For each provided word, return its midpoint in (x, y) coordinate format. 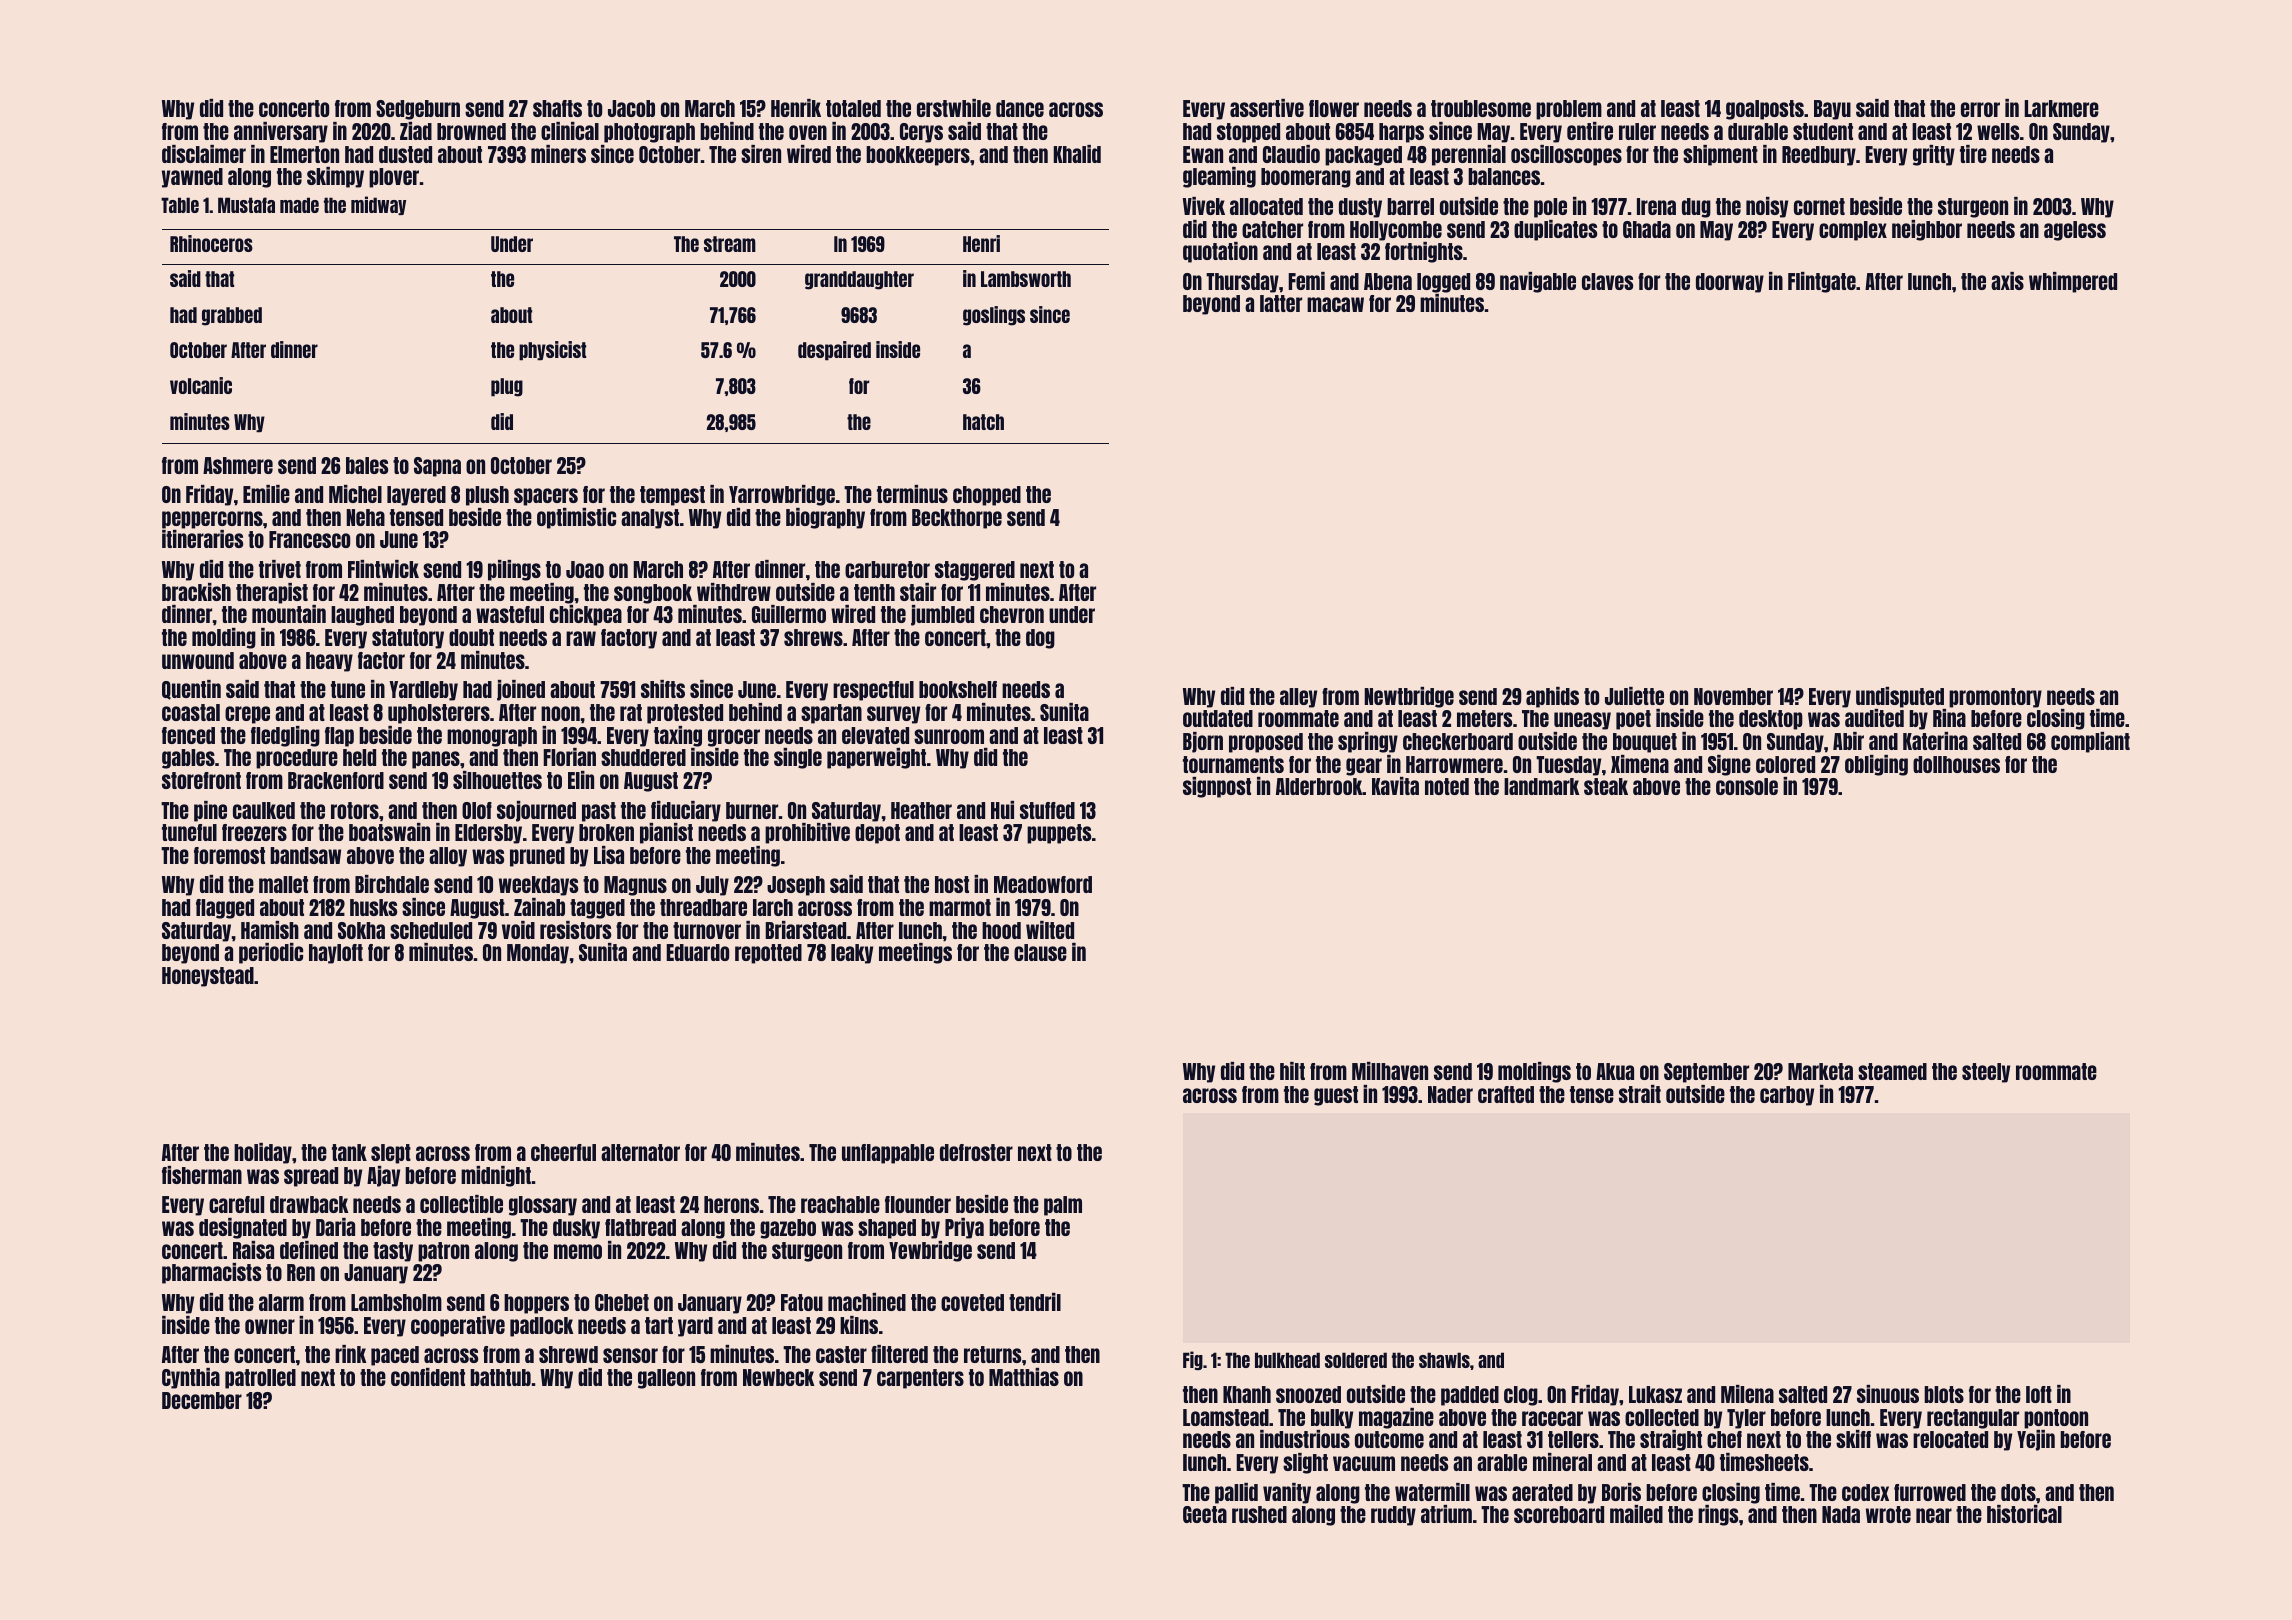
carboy (1787, 1096)
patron (443, 1252)
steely (1986, 1073)
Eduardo (697, 952)
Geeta (1205, 1514)
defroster (976, 1152)
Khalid (1077, 154)
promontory (1995, 698)
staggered (975, 571)
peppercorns (212, 520)
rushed (1259, 1514)
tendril (1035, 1302)
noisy (1767, 207)
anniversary (281, 132)
